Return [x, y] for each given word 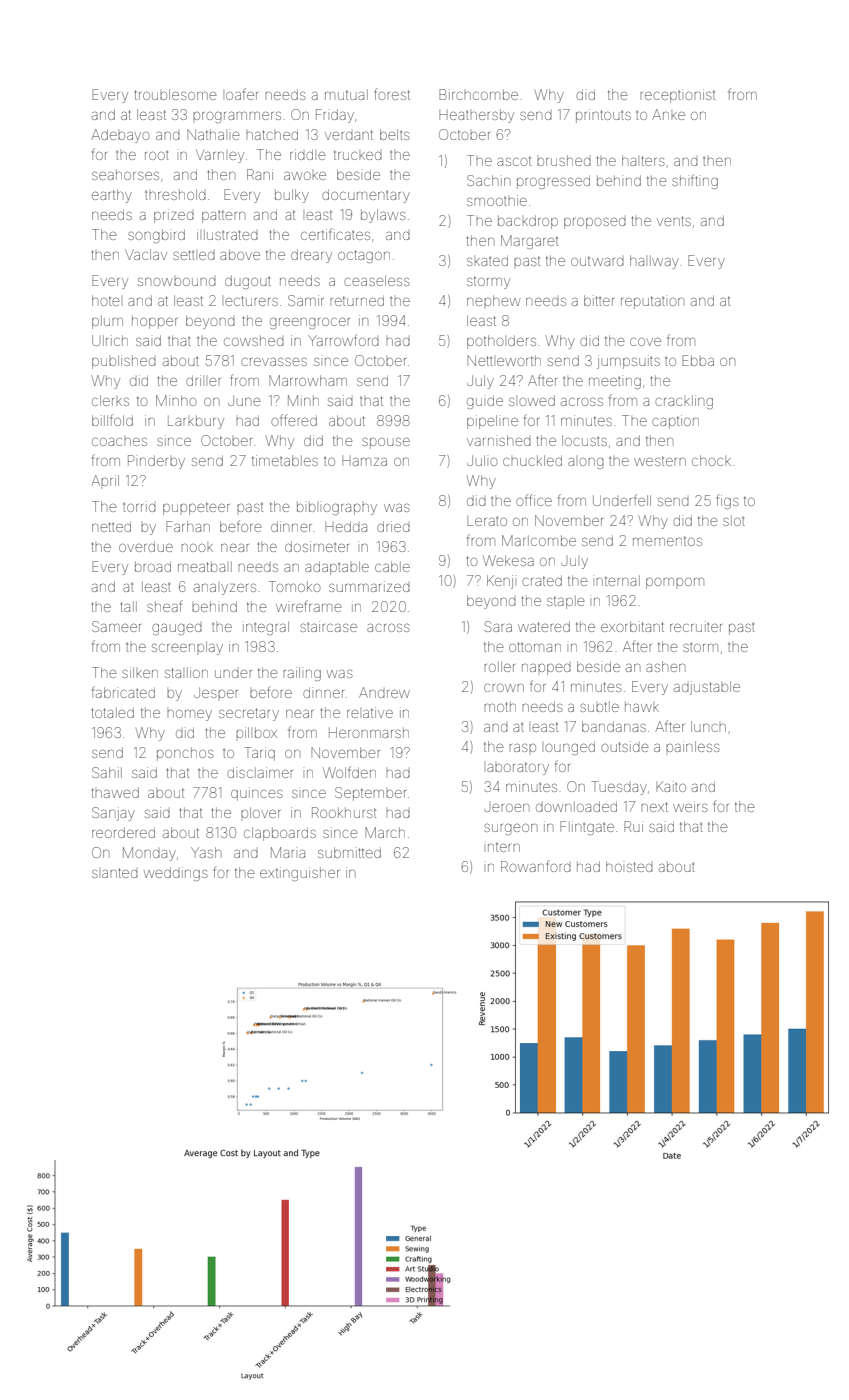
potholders [501, 342]
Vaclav [146, 254]
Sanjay [113, 814]
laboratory [518, 768]
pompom [675, 583]
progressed [553, 182]
